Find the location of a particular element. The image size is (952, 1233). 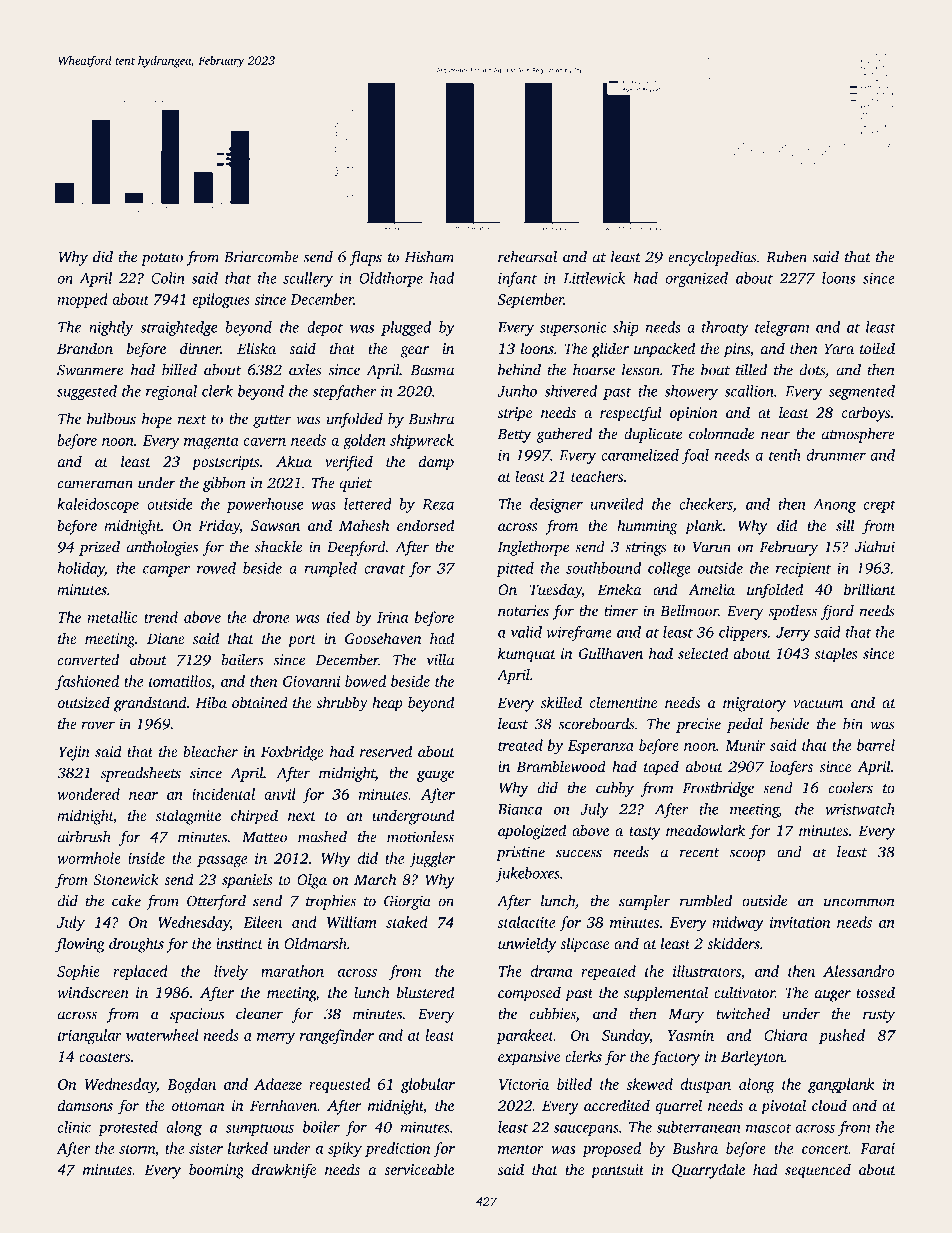

pantsuit is located at coordinates (617, 1171).
